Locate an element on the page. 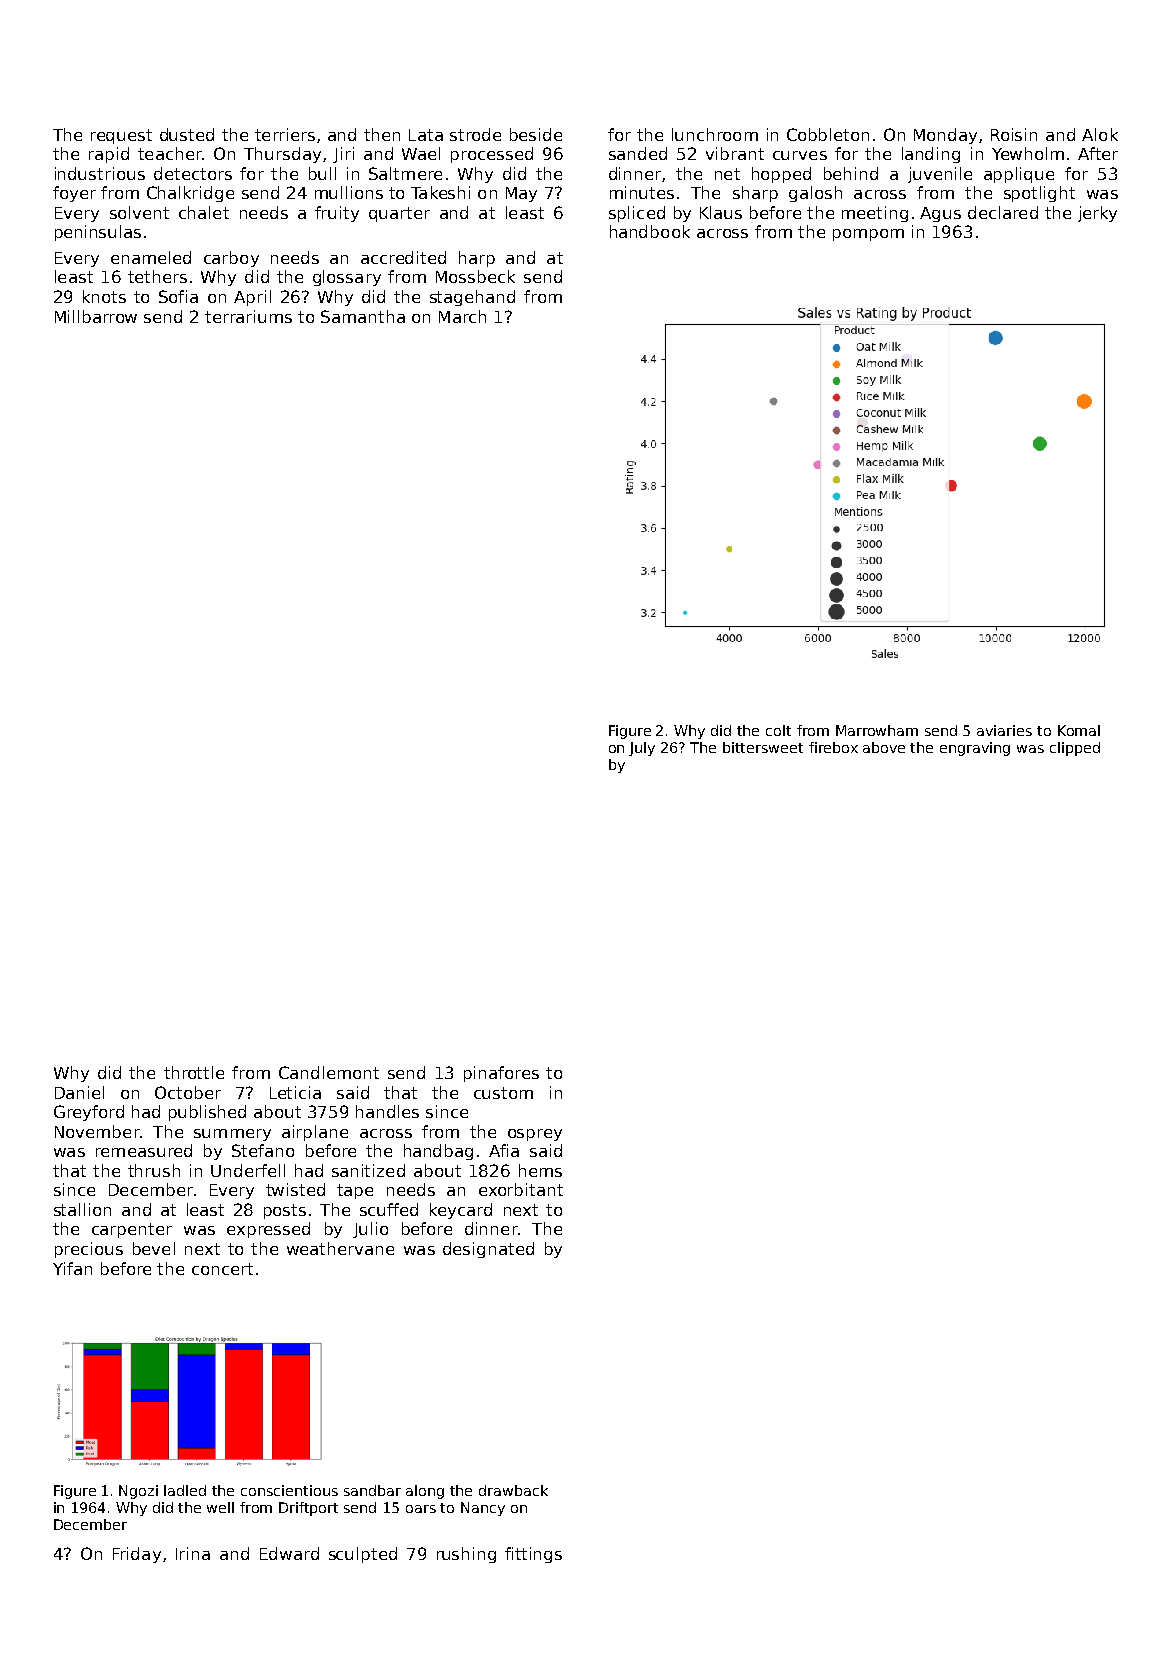 The image size is (1171, 1656). ladled is located at coordinates (185, 1490).
